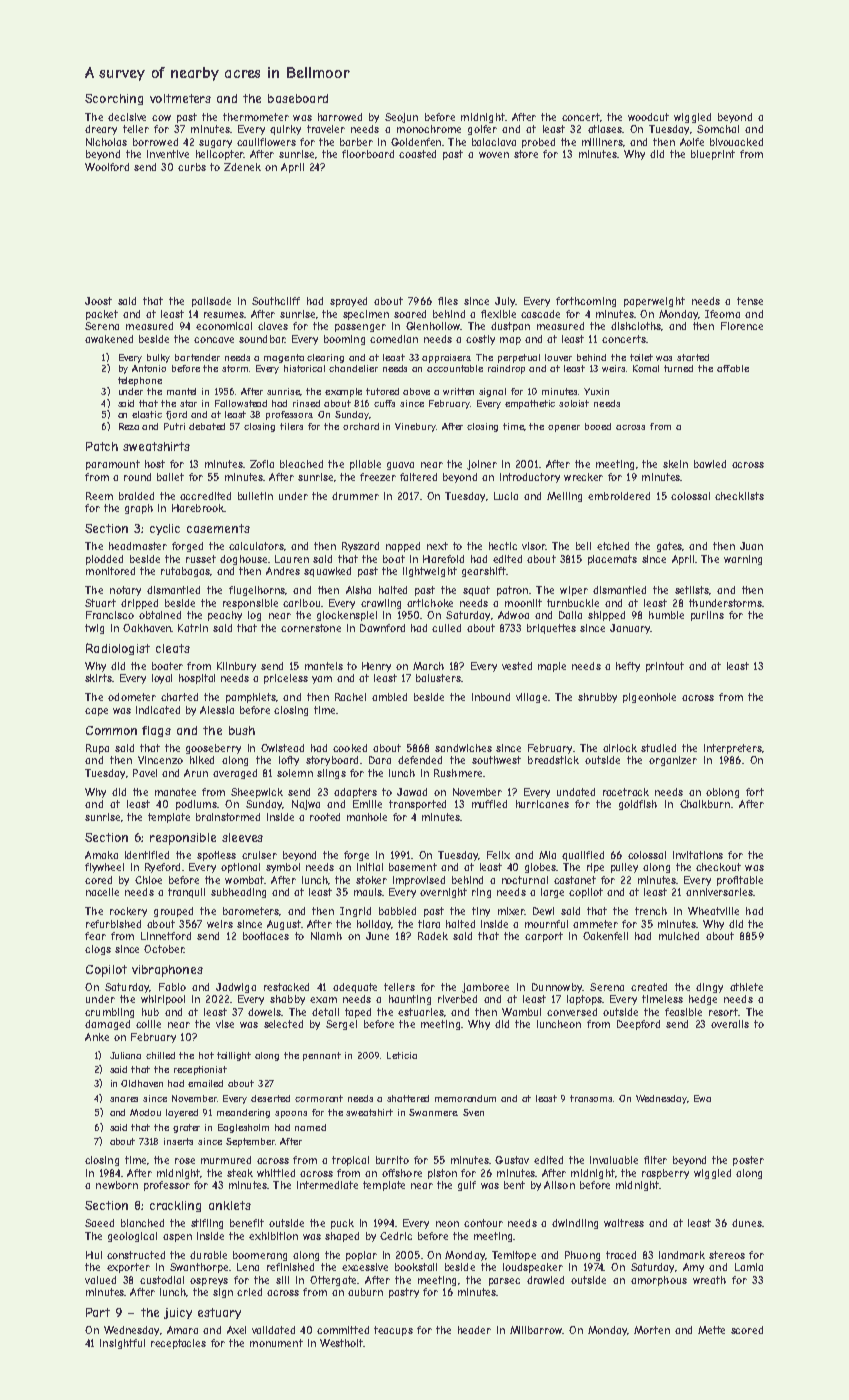  I want to click on hectic, so click(503, 546).
